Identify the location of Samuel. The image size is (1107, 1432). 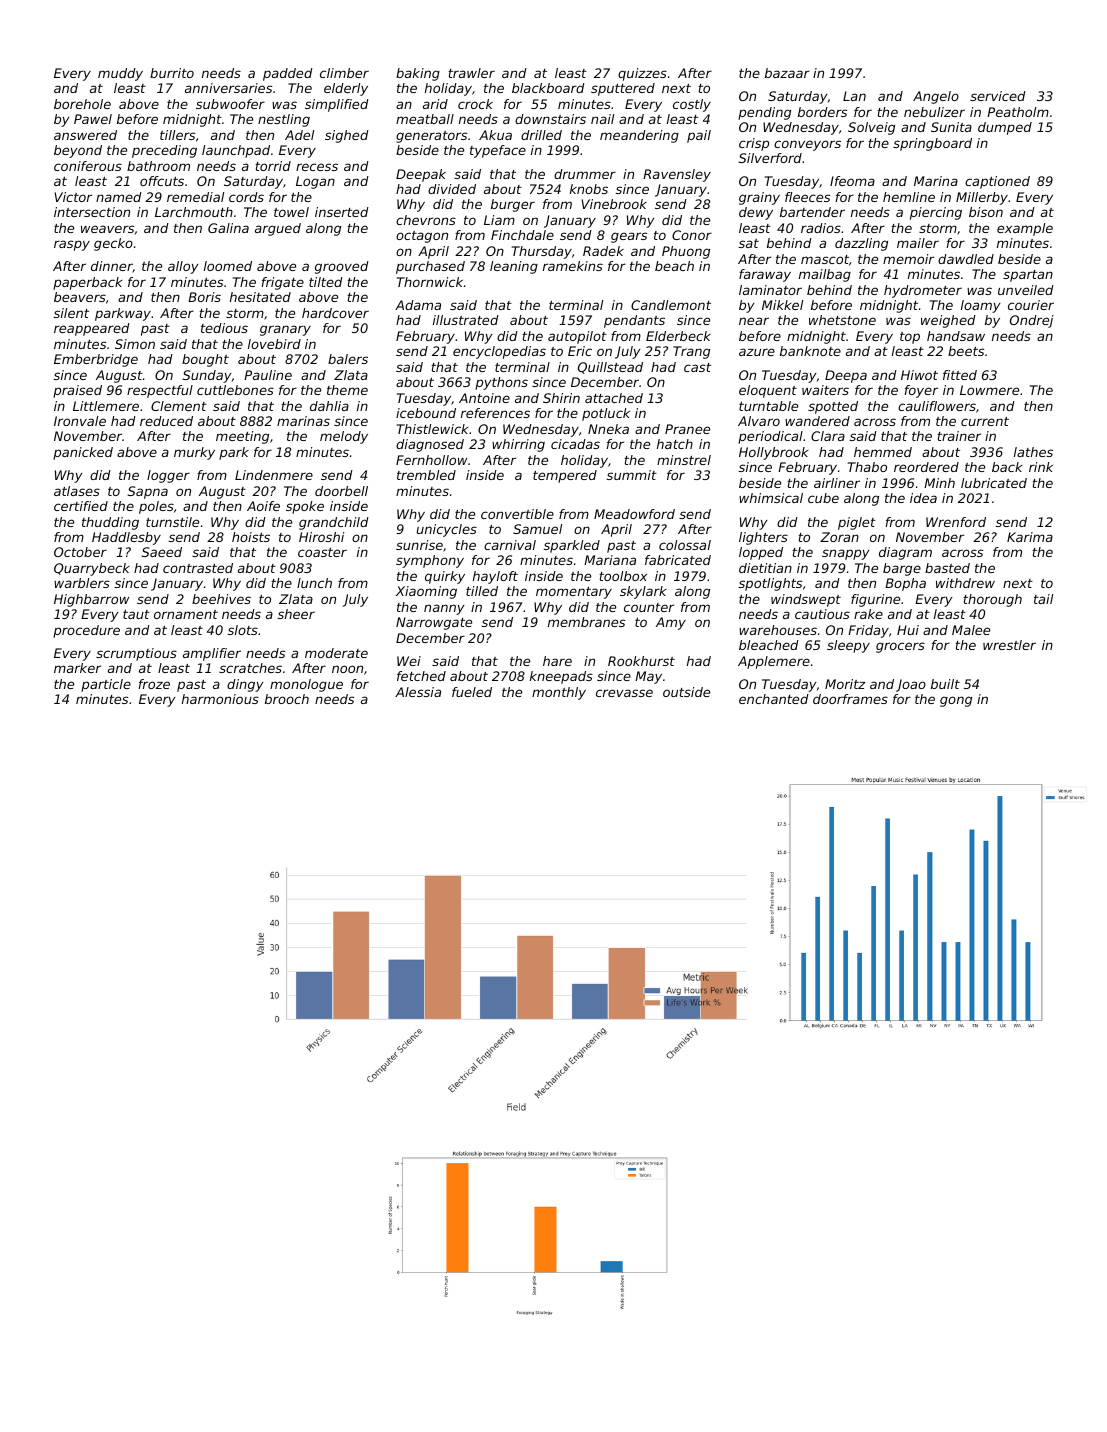
(537, 529).
